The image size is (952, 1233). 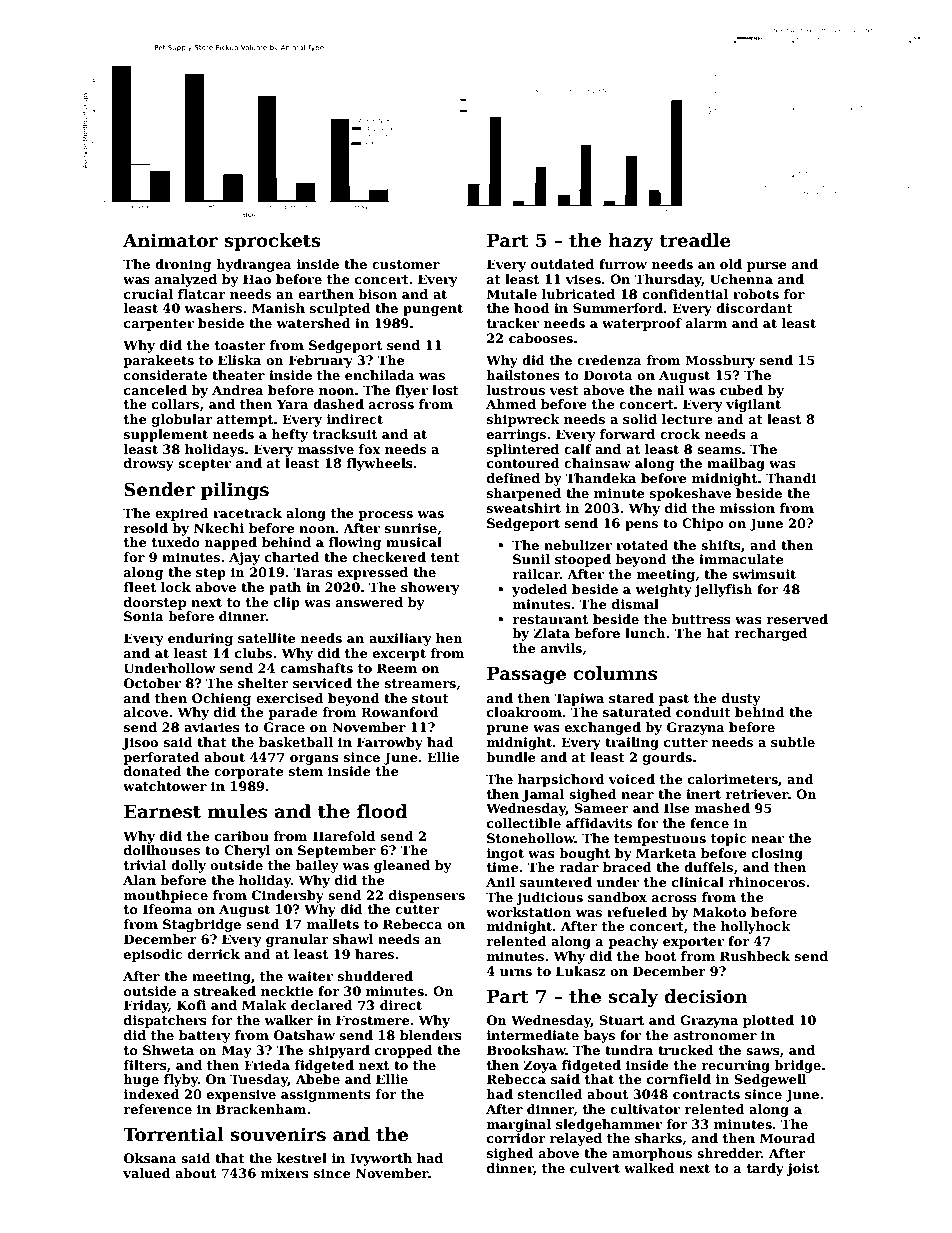 I want to click on vigilant, so click(x=753, y=405).
